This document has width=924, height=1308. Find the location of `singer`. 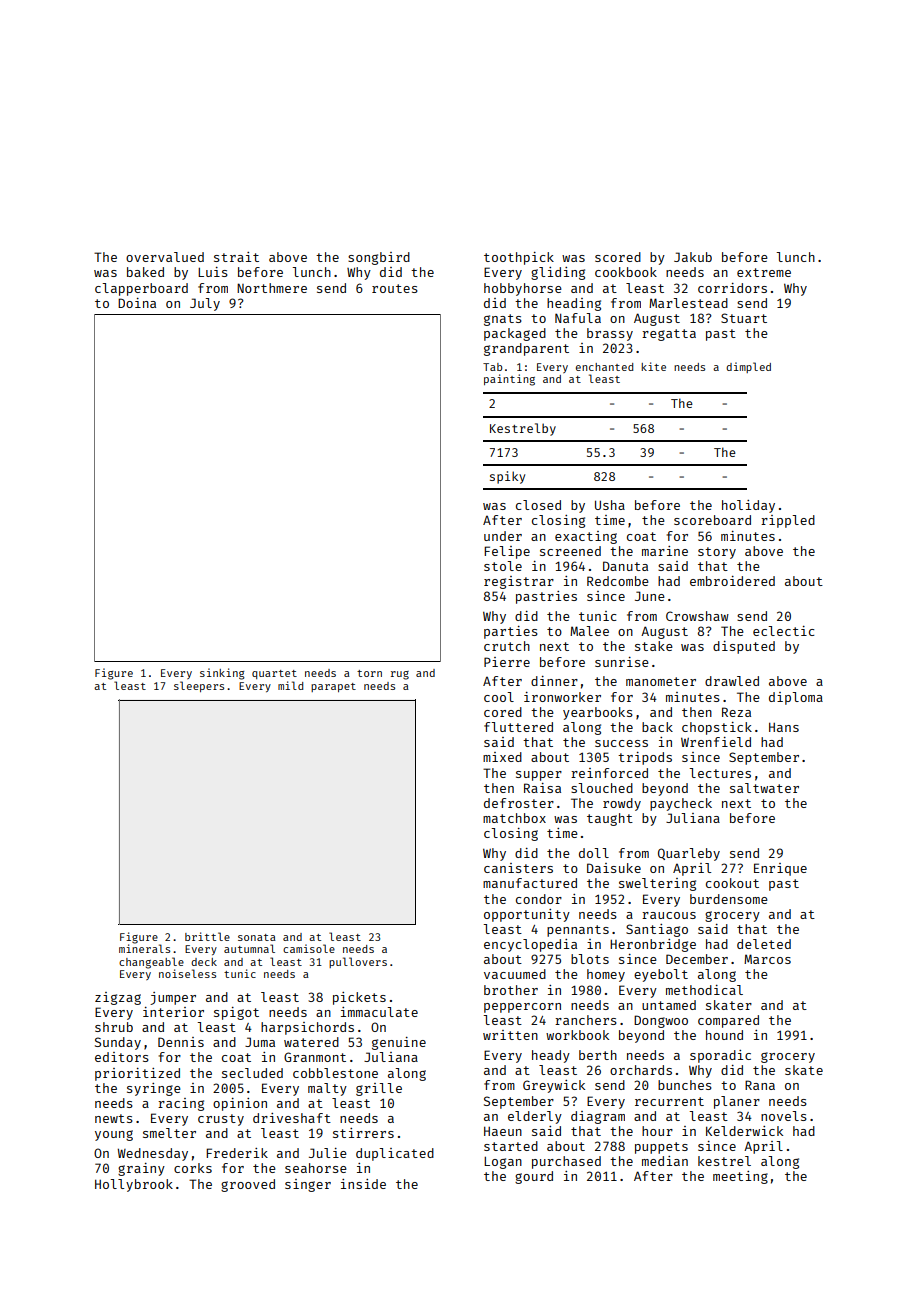

singer is located at coordinates (308, 1185).
